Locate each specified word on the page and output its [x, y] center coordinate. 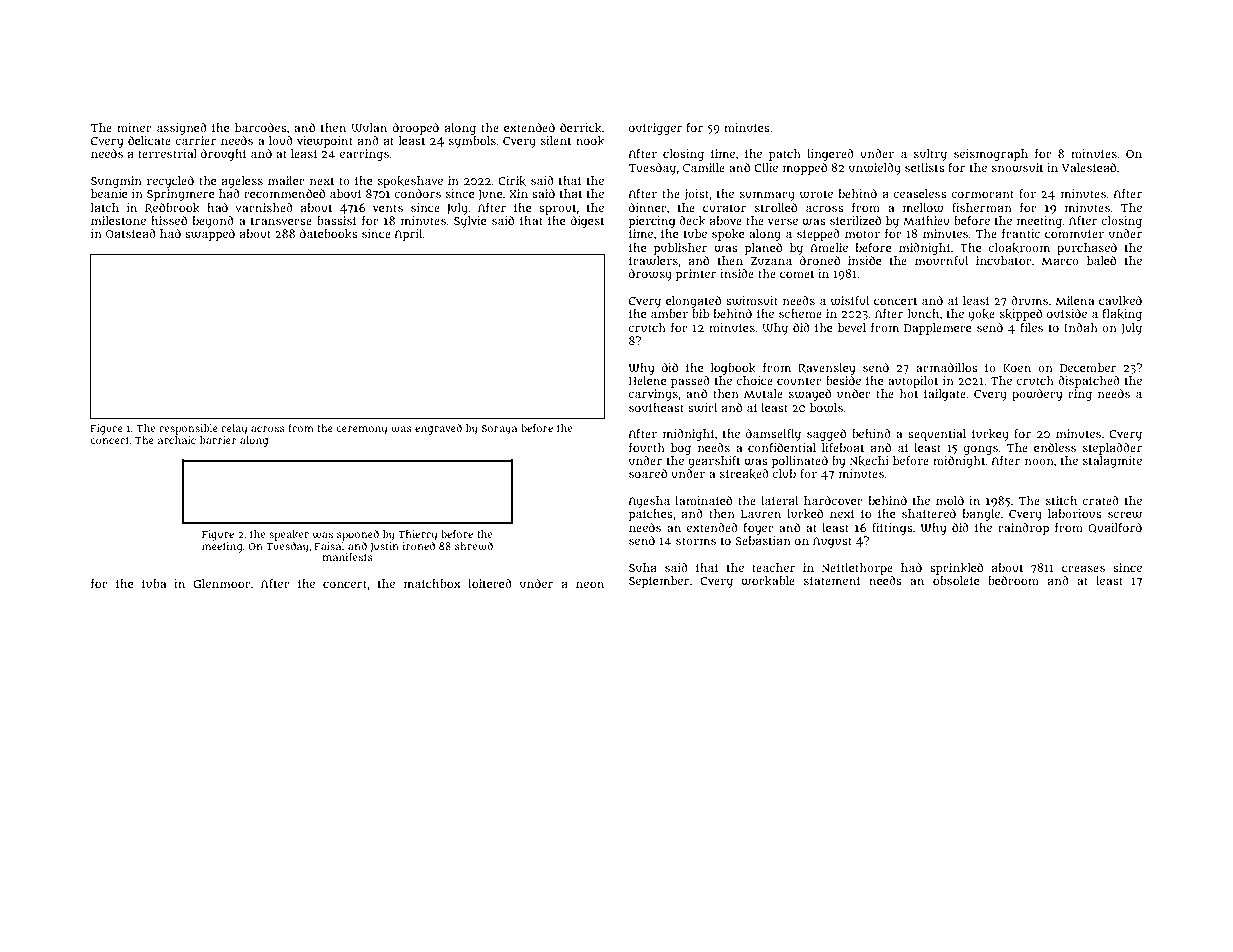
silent [556, 140]
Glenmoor [222, 584]
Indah [1081, 327]
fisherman [982, 207]
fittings [892, 529]
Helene [647, 380]
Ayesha [649, 502]
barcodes [261, 127]
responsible [189, 429]
